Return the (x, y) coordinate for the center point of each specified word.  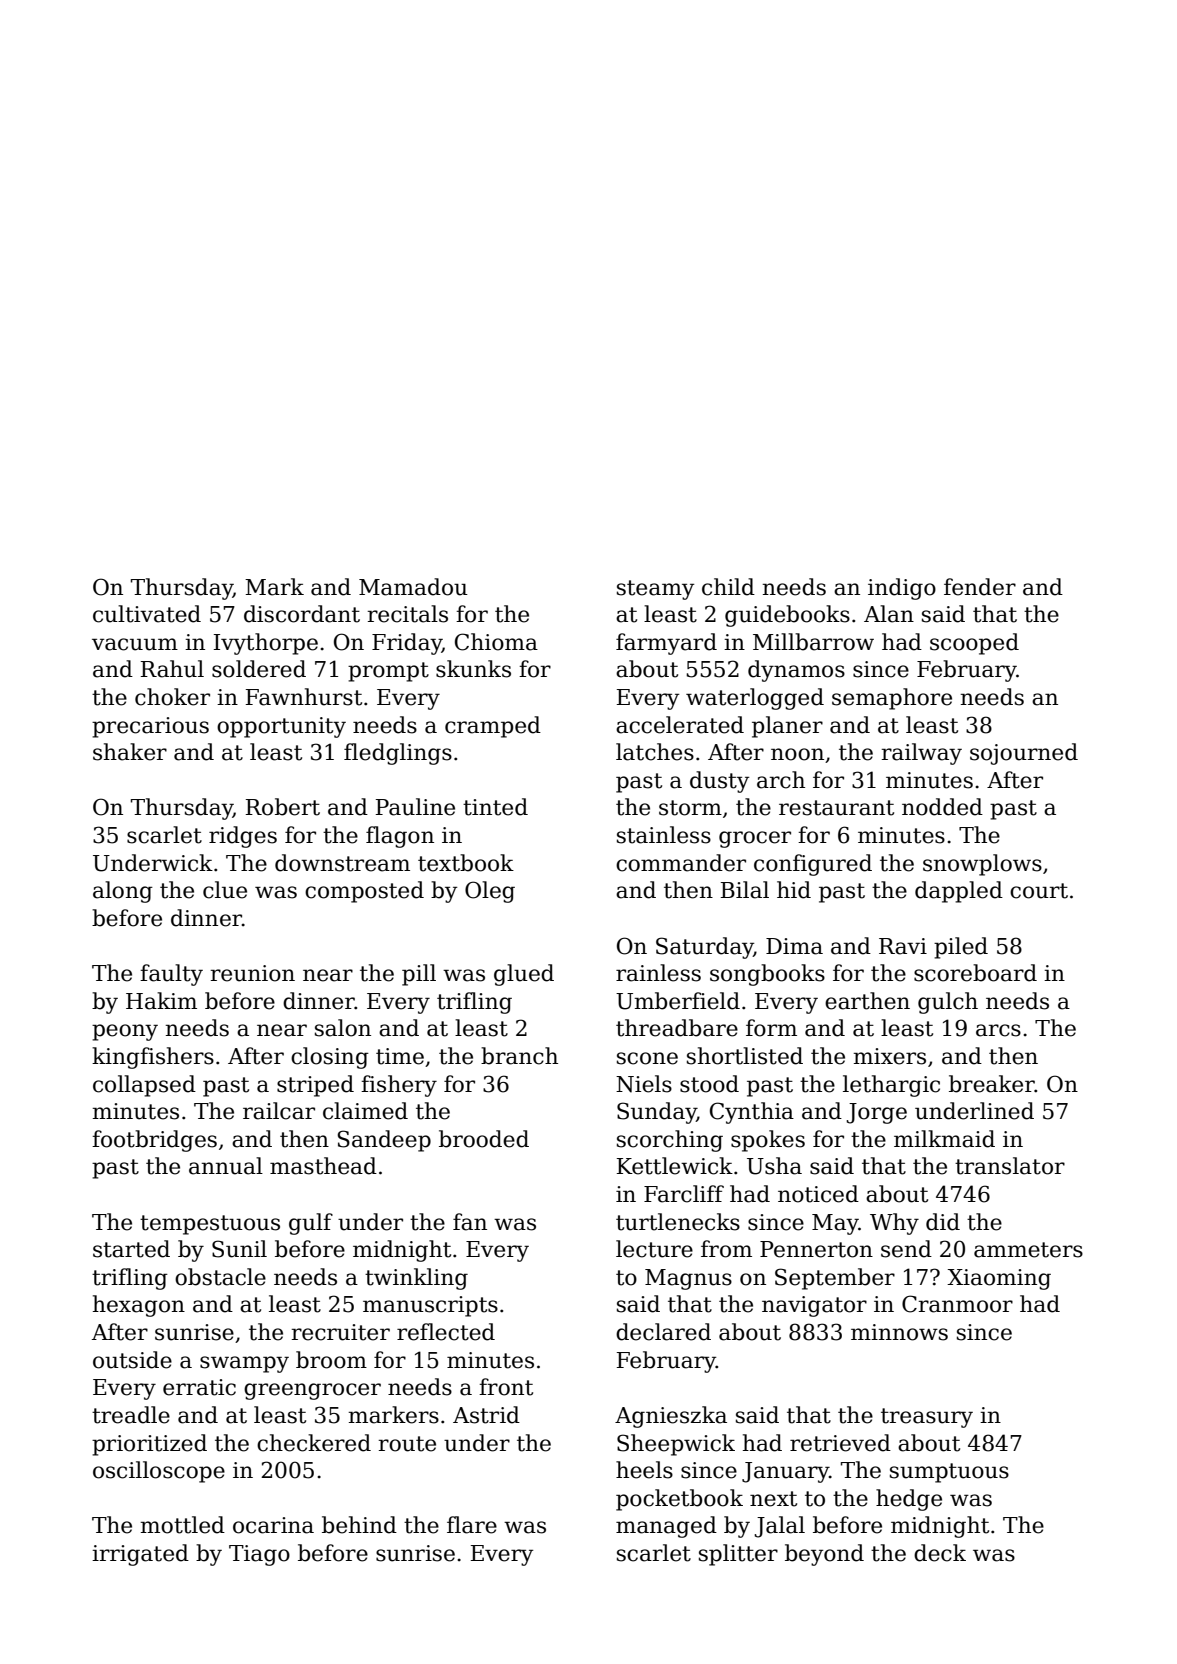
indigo (902, 589)
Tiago (259, 1555)
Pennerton (816, 1249)
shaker (130, 752)
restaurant (836, 808)
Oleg (490, 892)
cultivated (147, 614)
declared (663, 1332)
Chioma (496, 642)
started (131, 1249)
